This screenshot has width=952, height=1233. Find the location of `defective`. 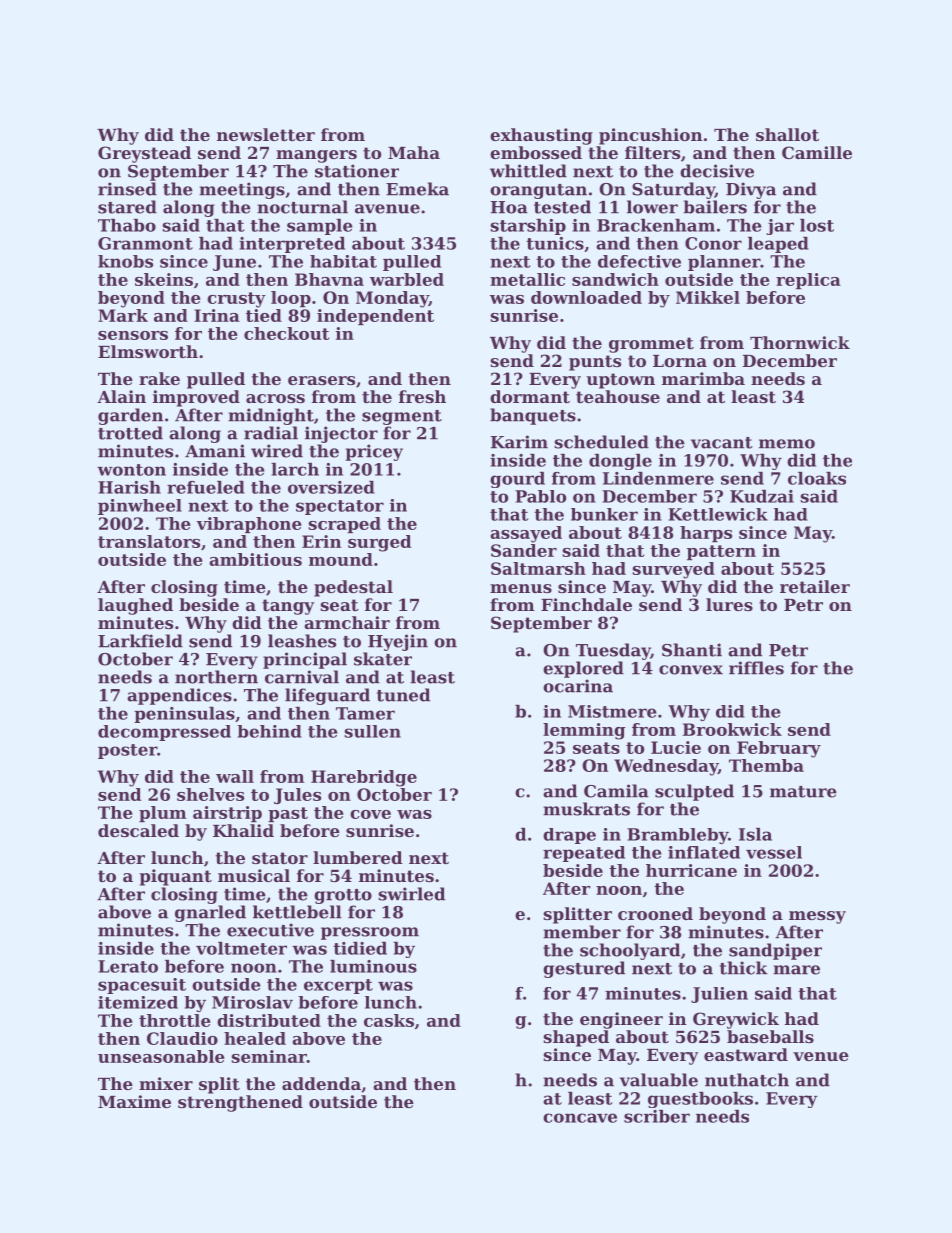

defective is located at coordinates (639, 261).
